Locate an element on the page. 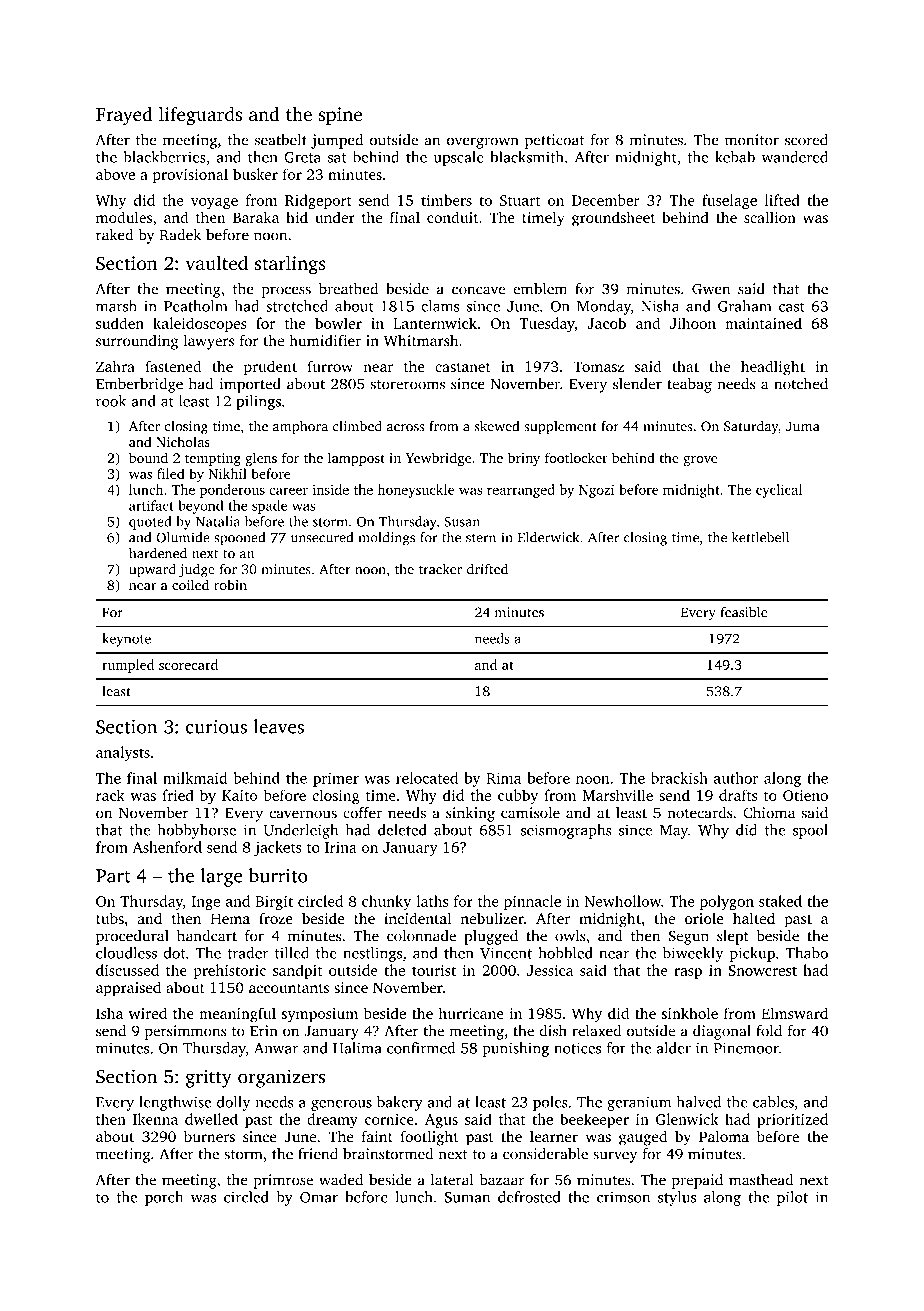 The height and width of the page is (1311, 924). monitor is located at coordinates (752, 140).
